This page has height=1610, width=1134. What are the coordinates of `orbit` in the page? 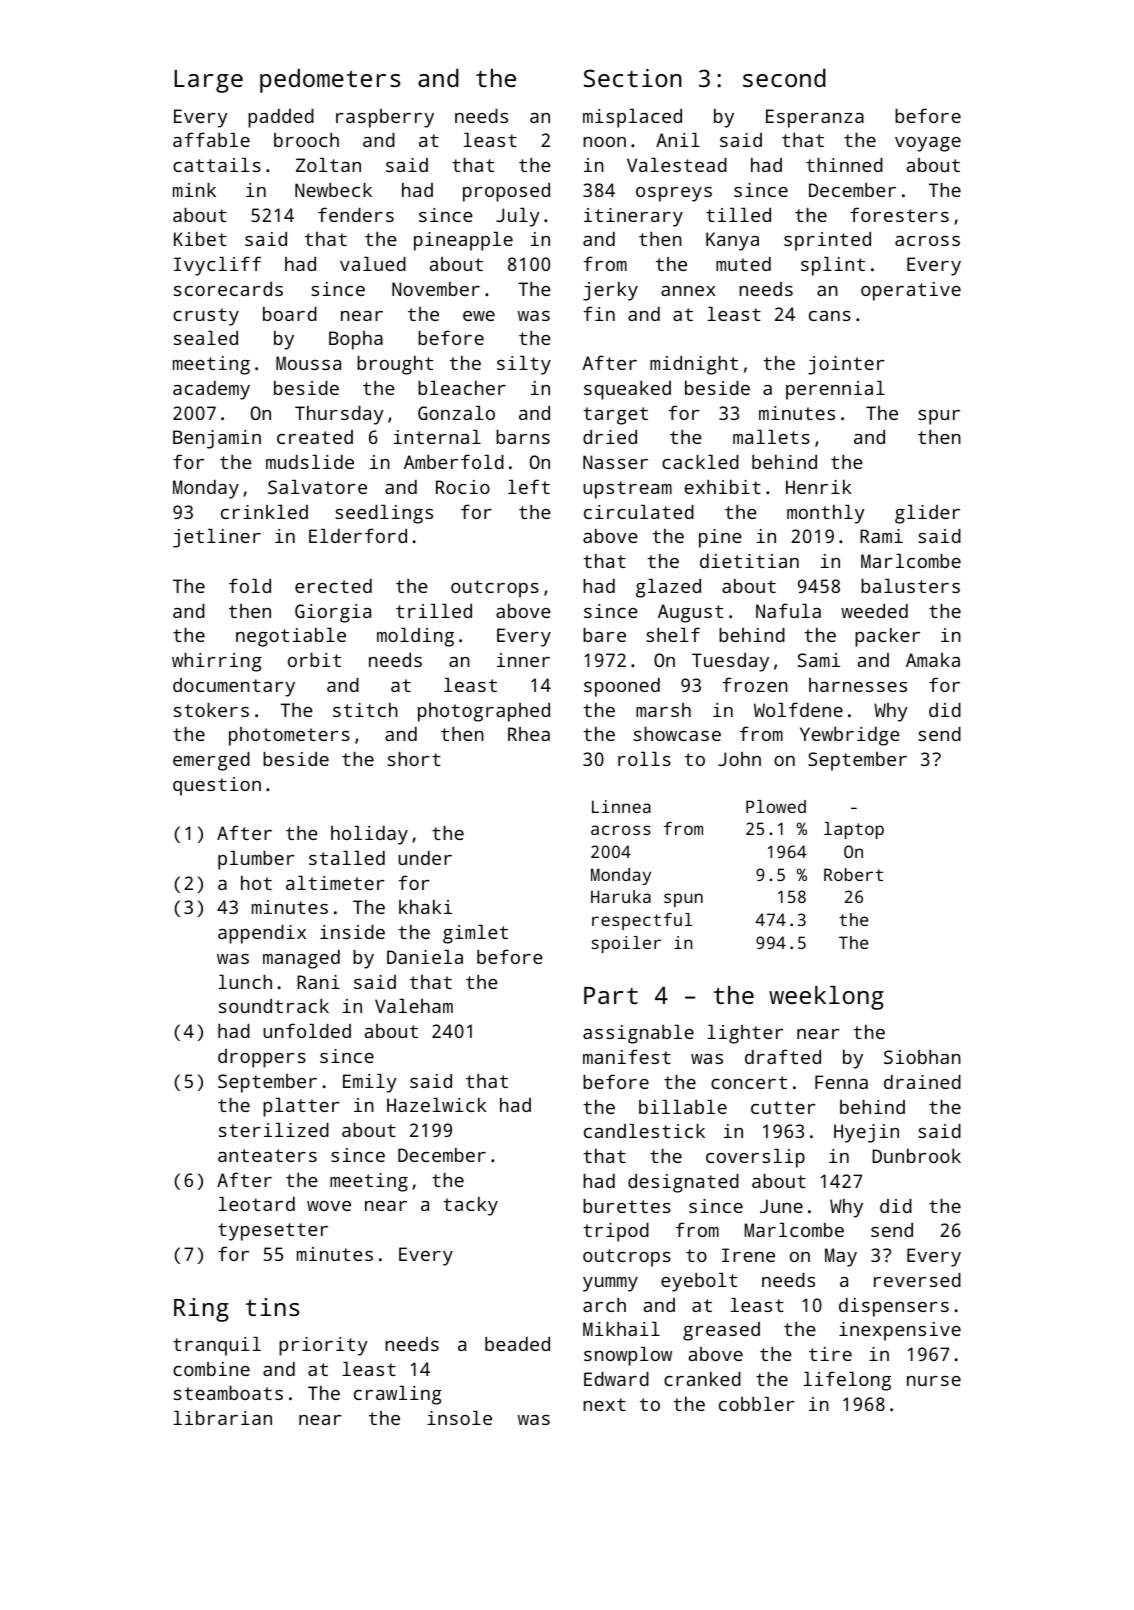 It's located at (314, 660).
